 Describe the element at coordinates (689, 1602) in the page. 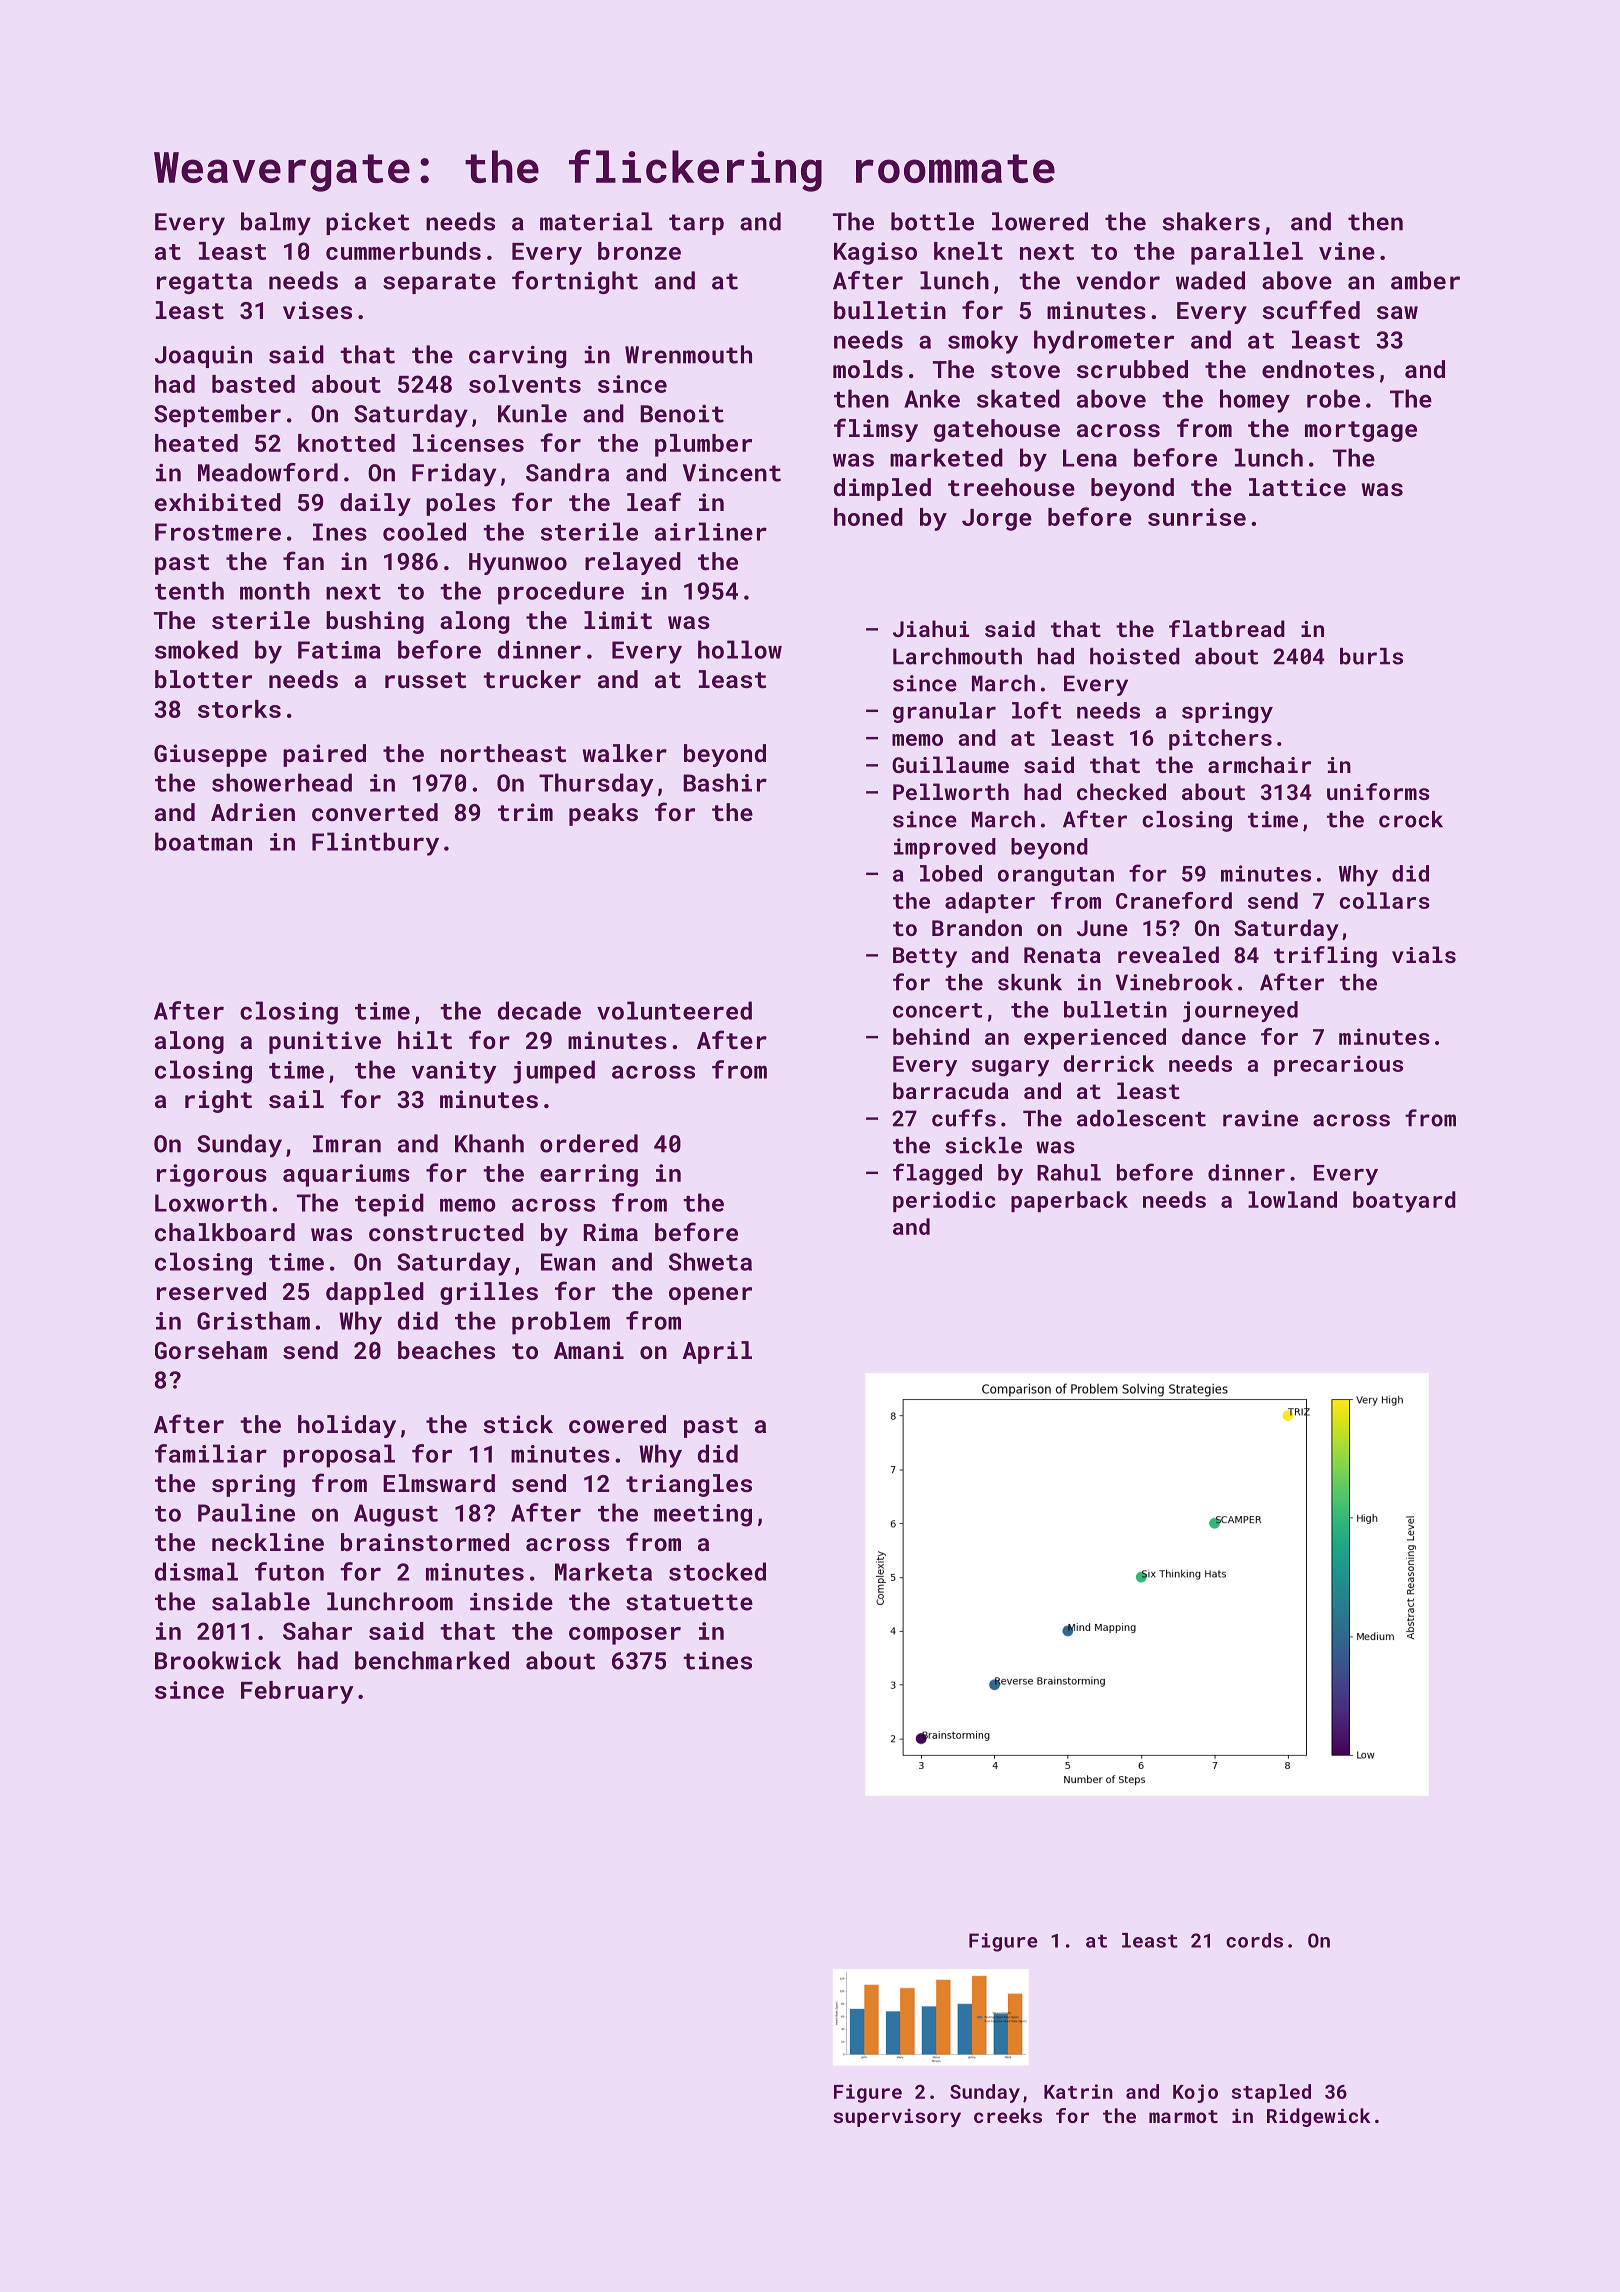

I see `statuette` at that location.
